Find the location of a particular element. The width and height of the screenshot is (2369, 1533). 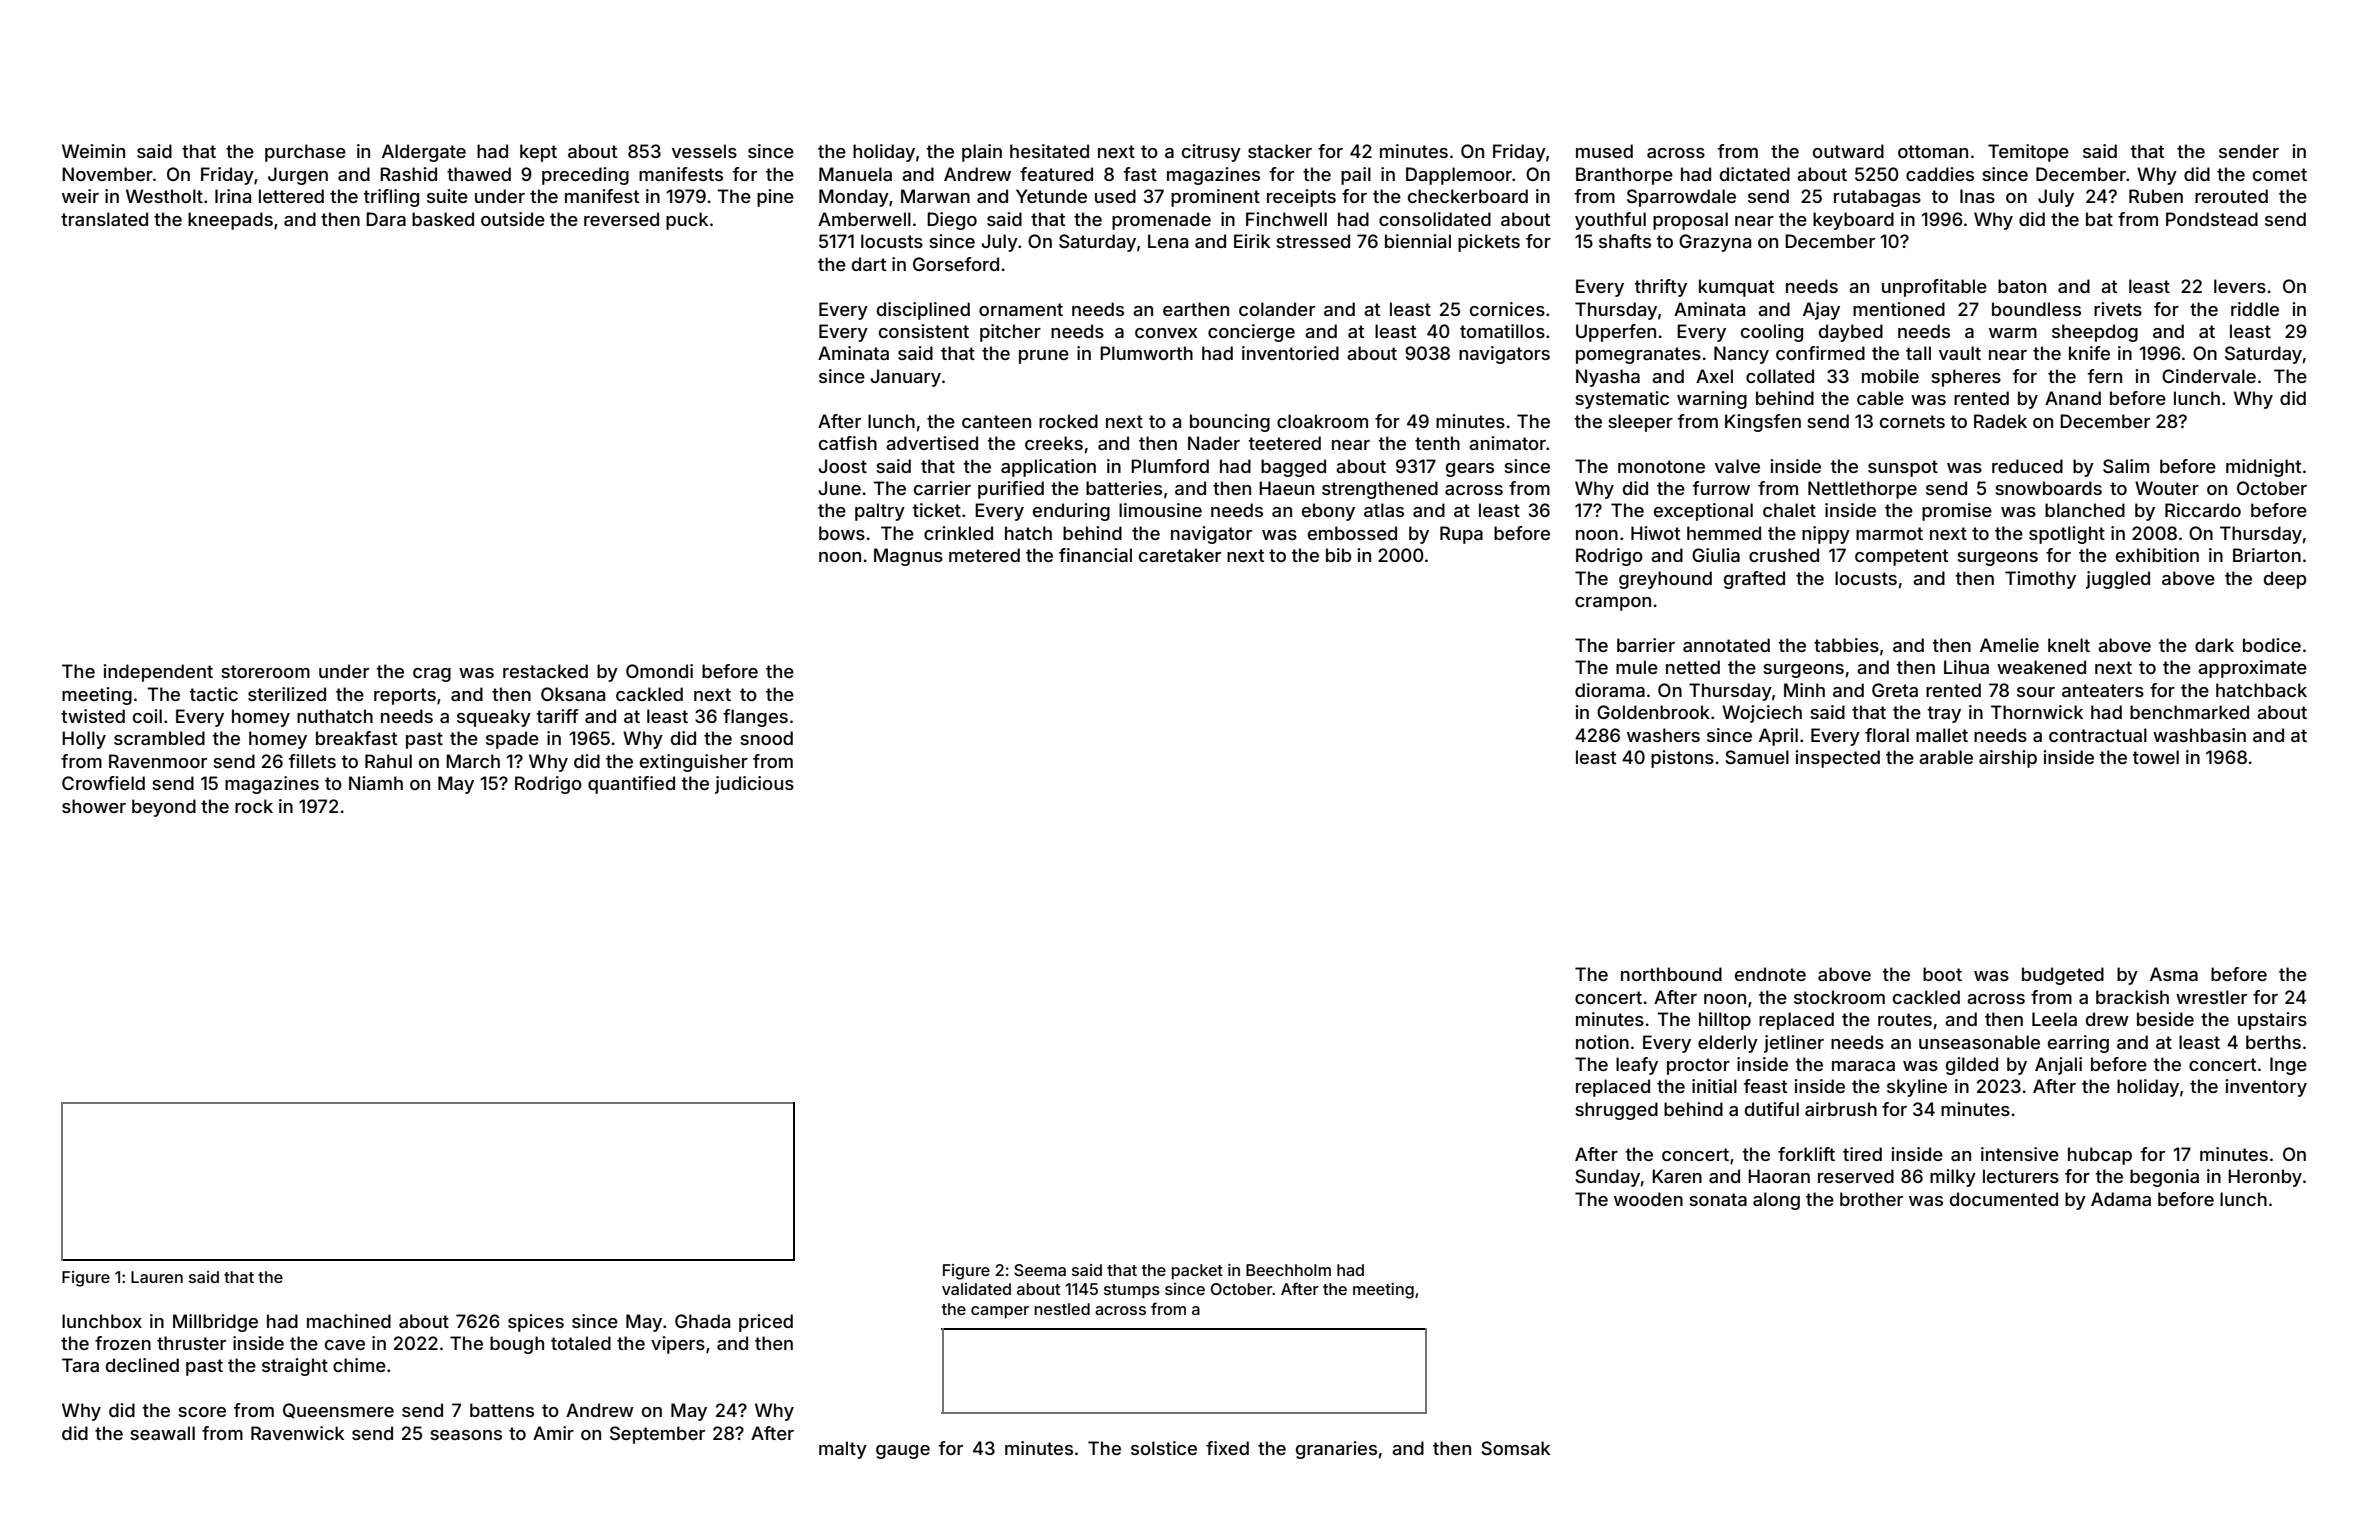

endnote is located at coordinates (1770, 974).
